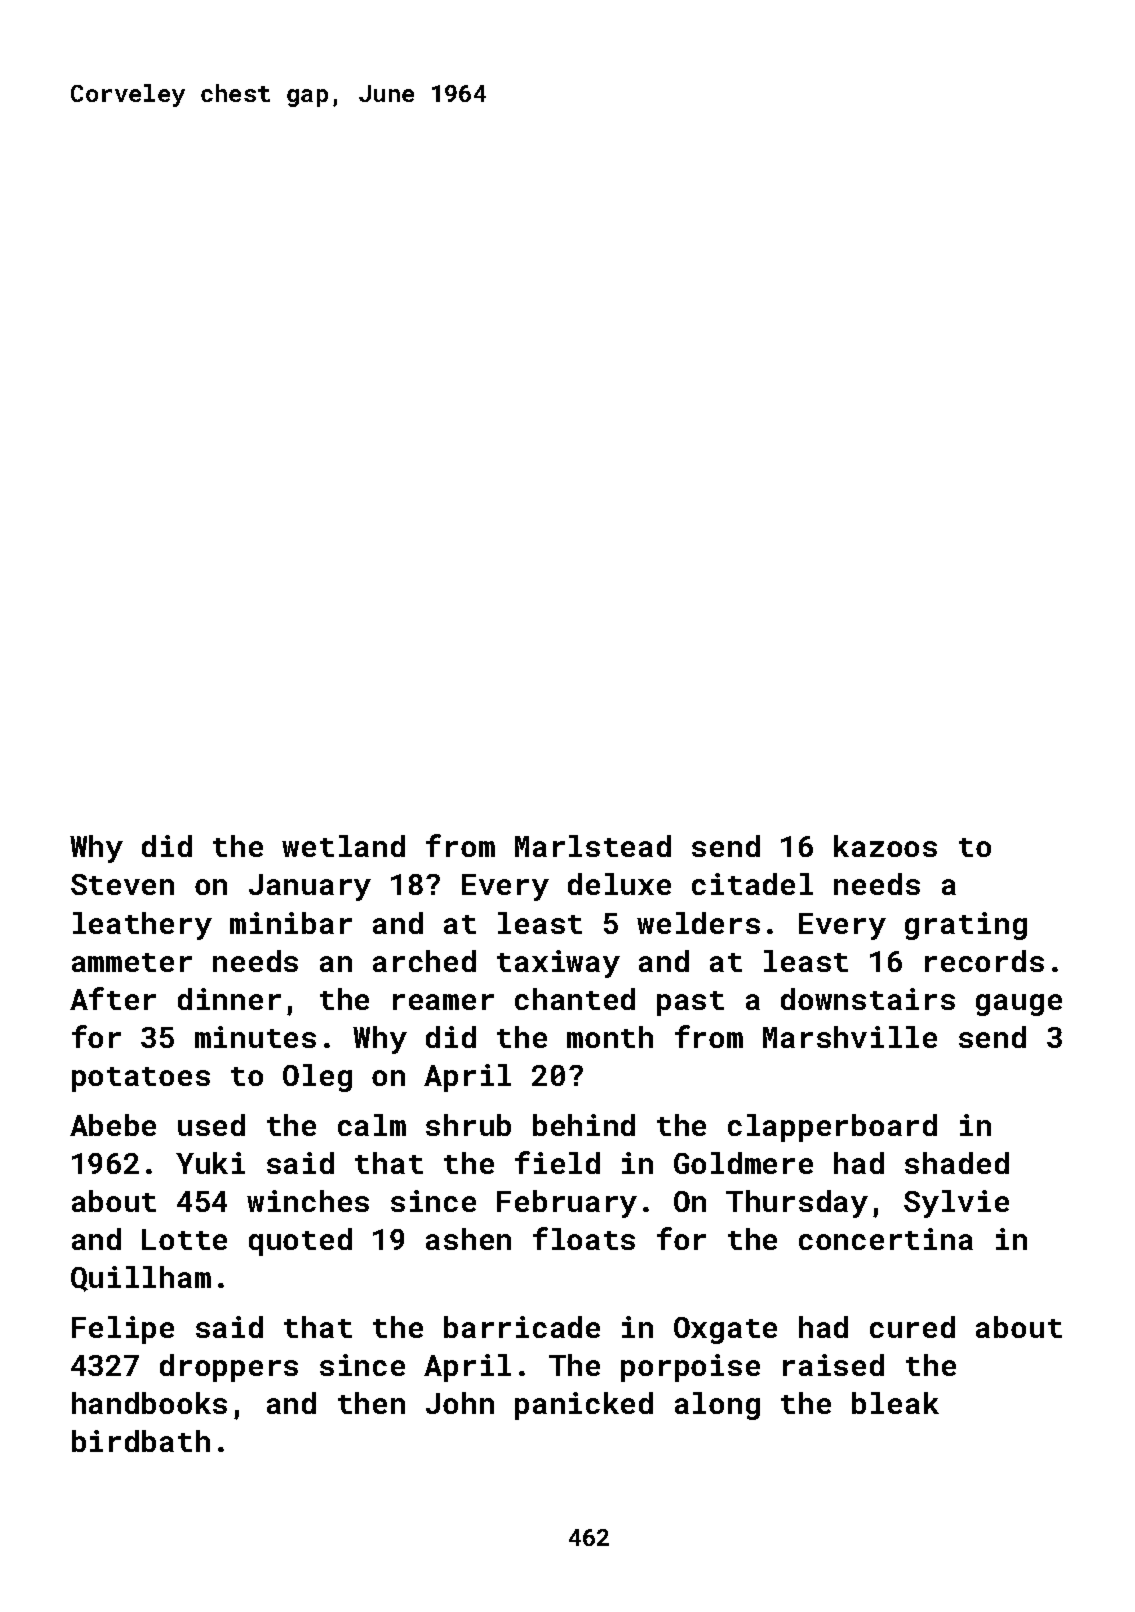 The height and width of the image is (1612, 1135). Describe the element at coordinates (141, 1441) in the image. I see `birdbath` at that location.
